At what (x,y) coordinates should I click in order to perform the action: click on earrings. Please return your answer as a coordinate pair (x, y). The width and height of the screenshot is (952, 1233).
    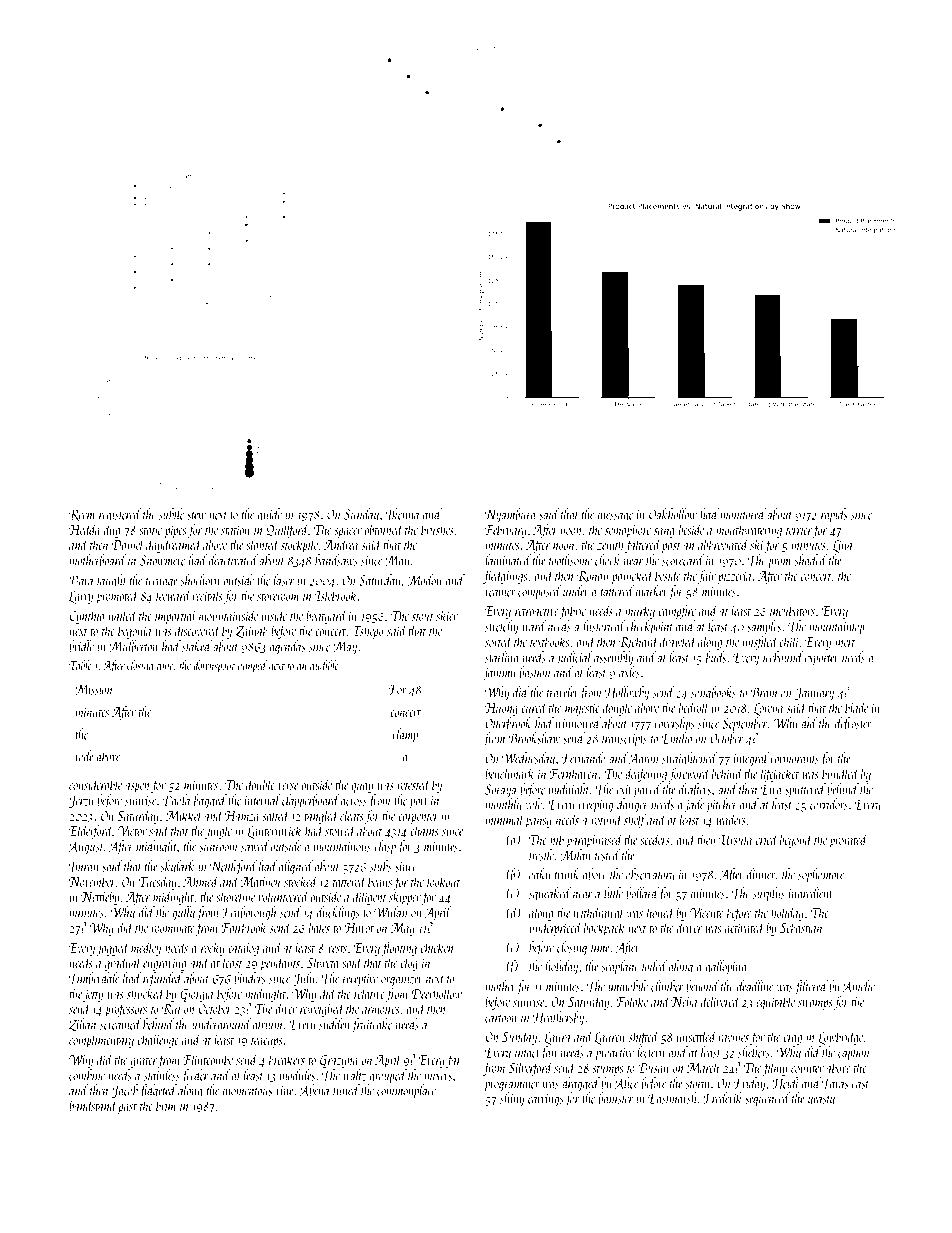
    Looking at the image, I should click on (546, 1100).
